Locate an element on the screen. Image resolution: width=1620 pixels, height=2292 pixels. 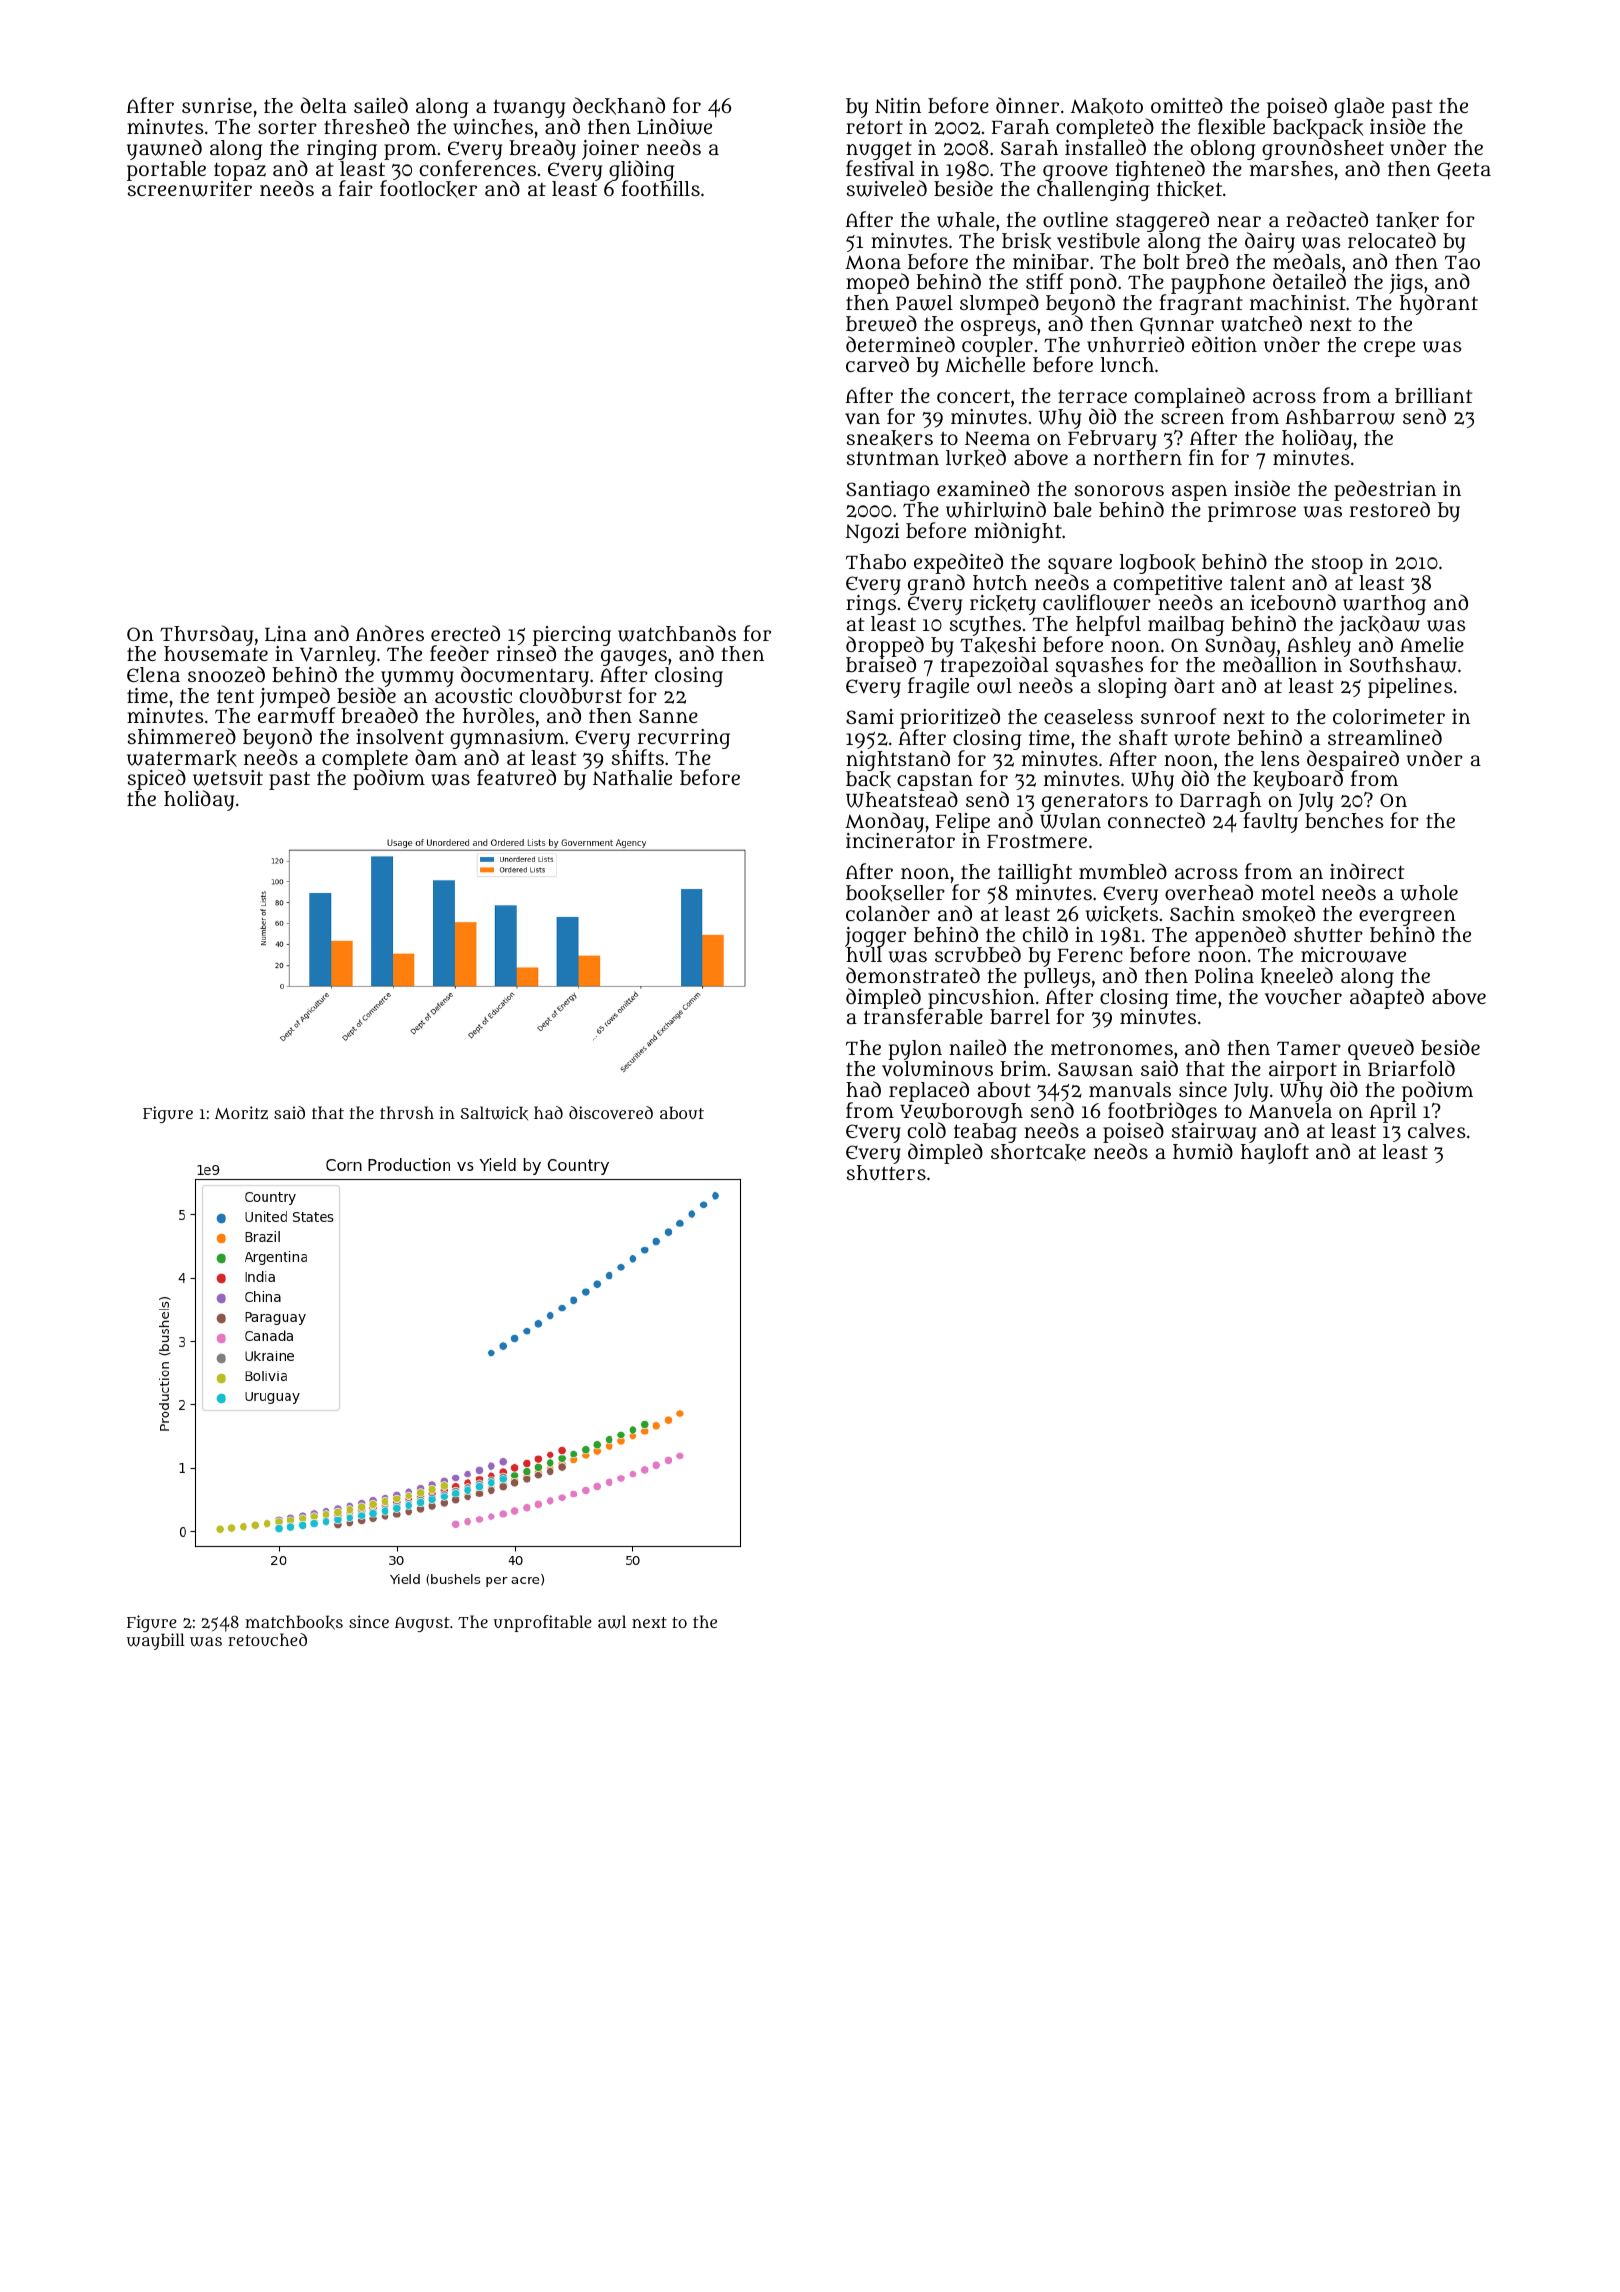
Nitin is located at coordinates (898, 105).
